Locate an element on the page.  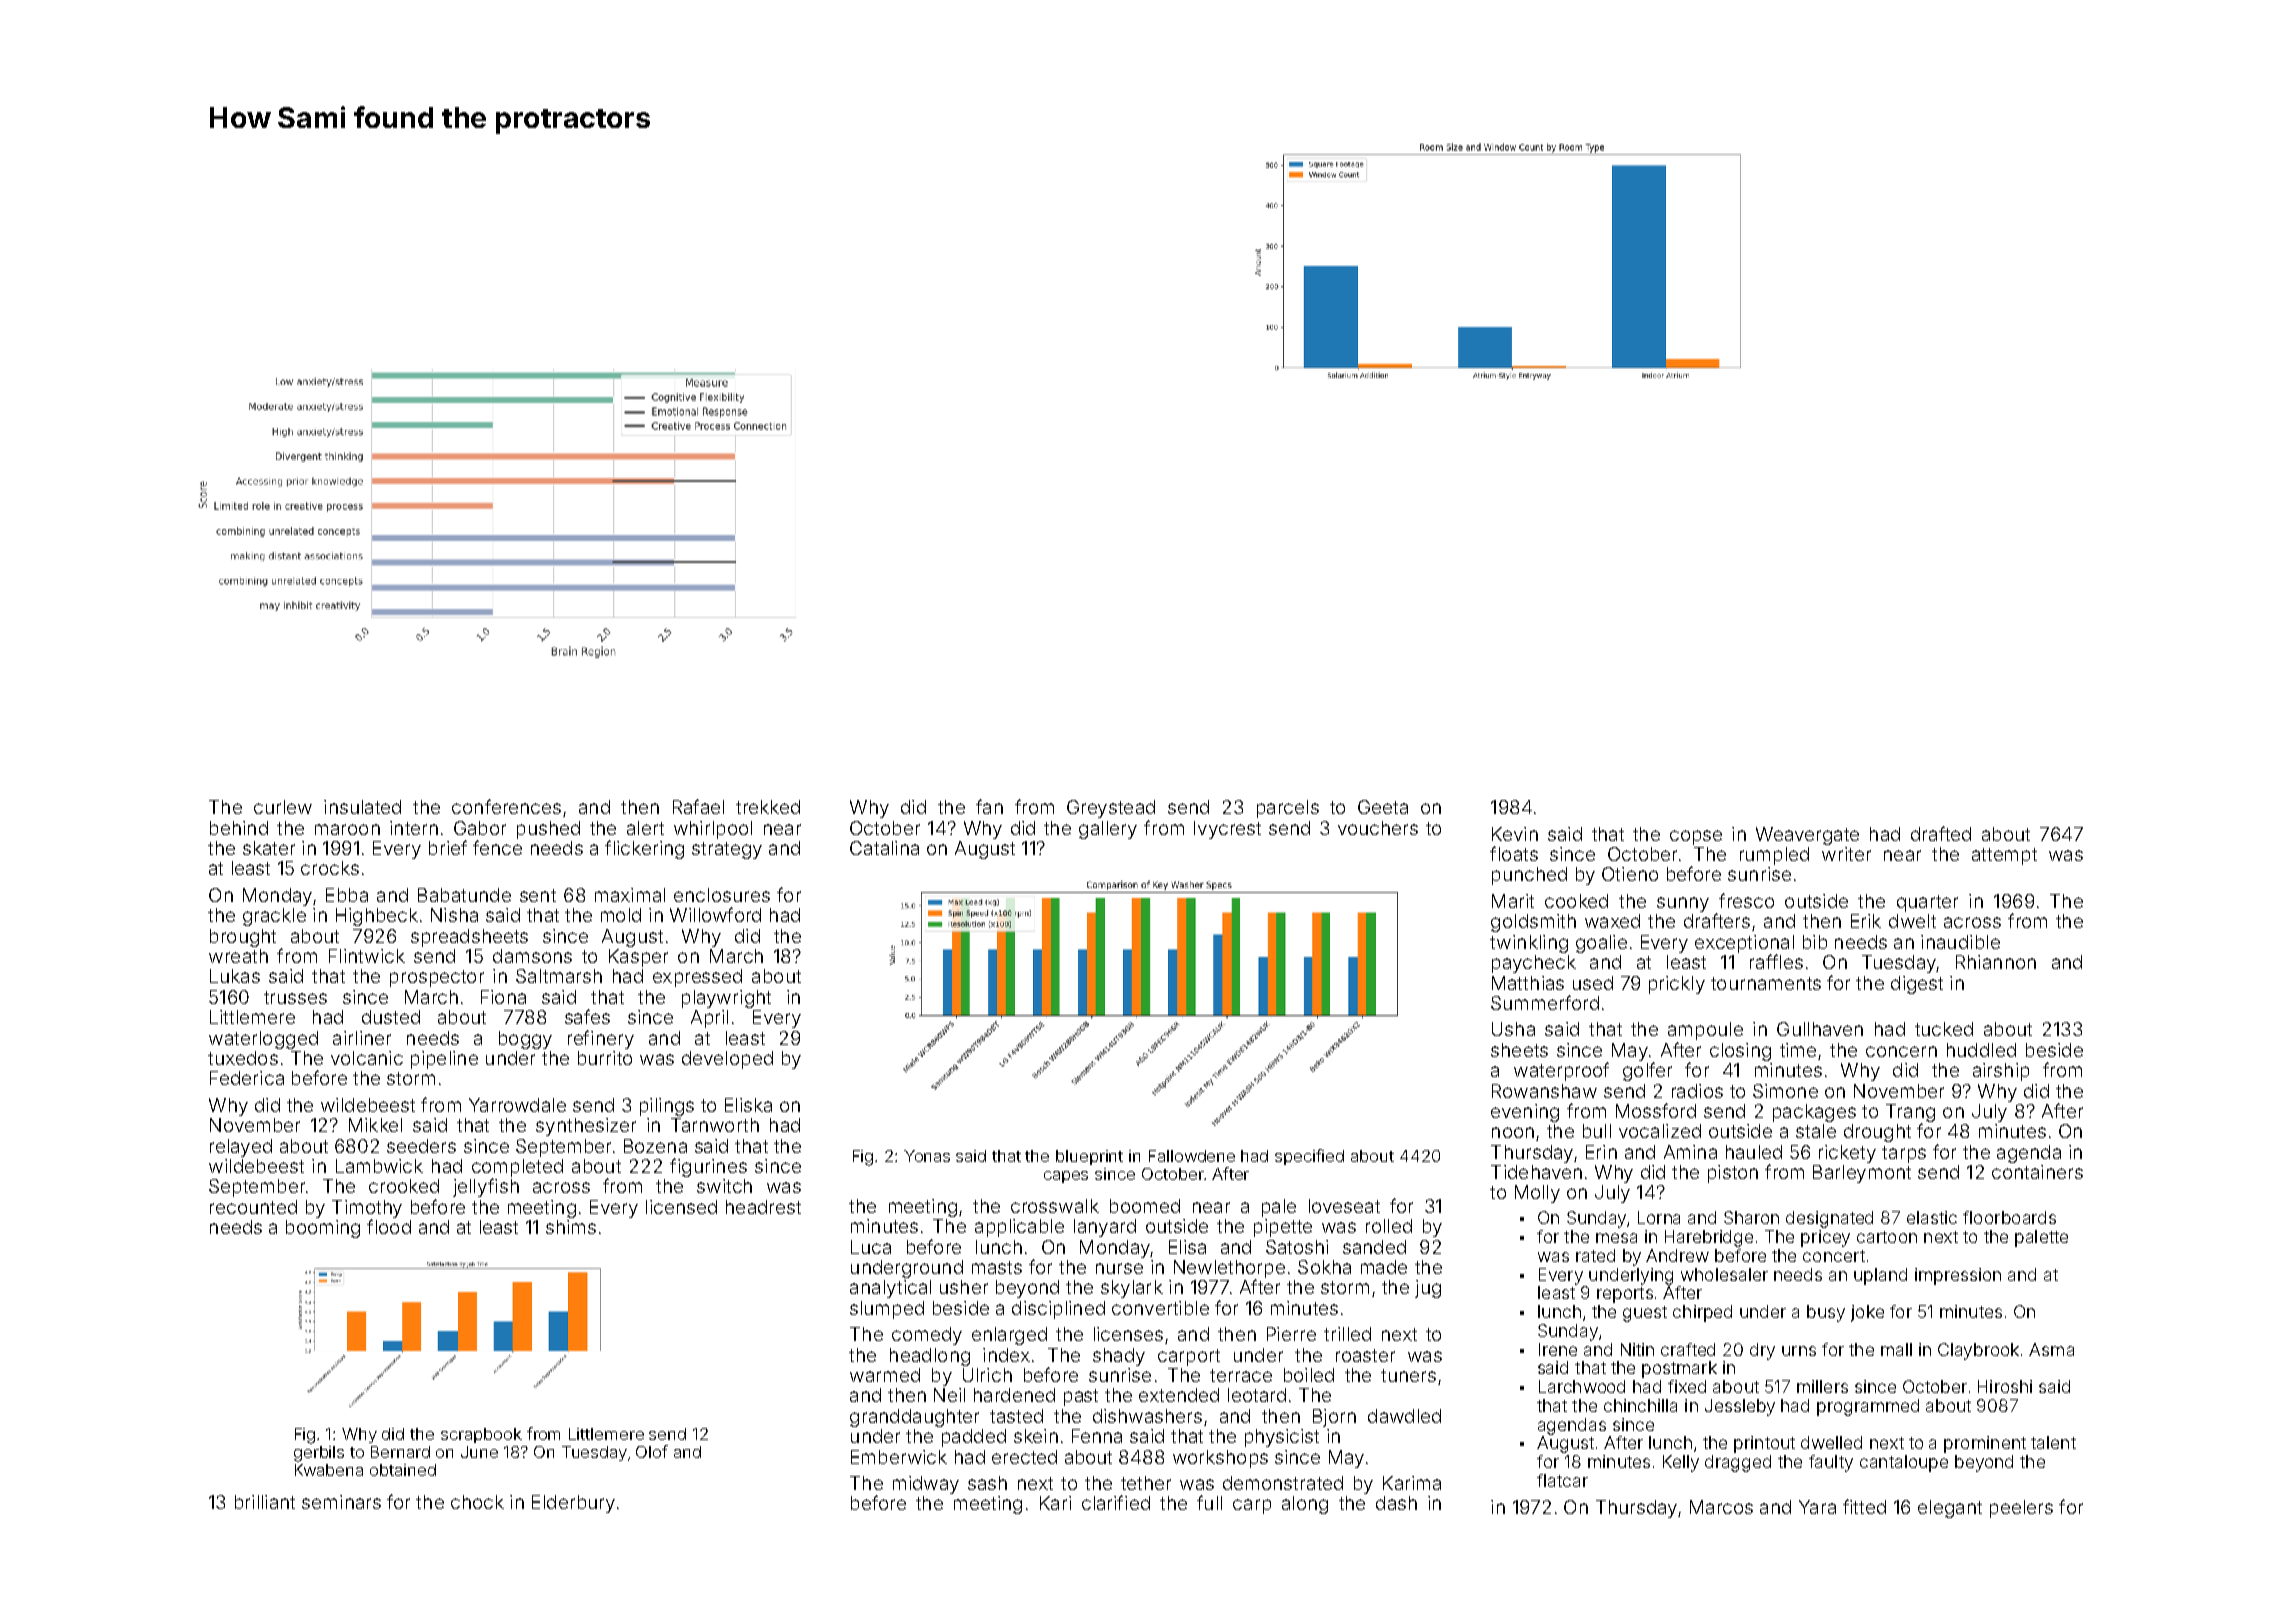
Geeta is located at coordinates (1383, 807).
